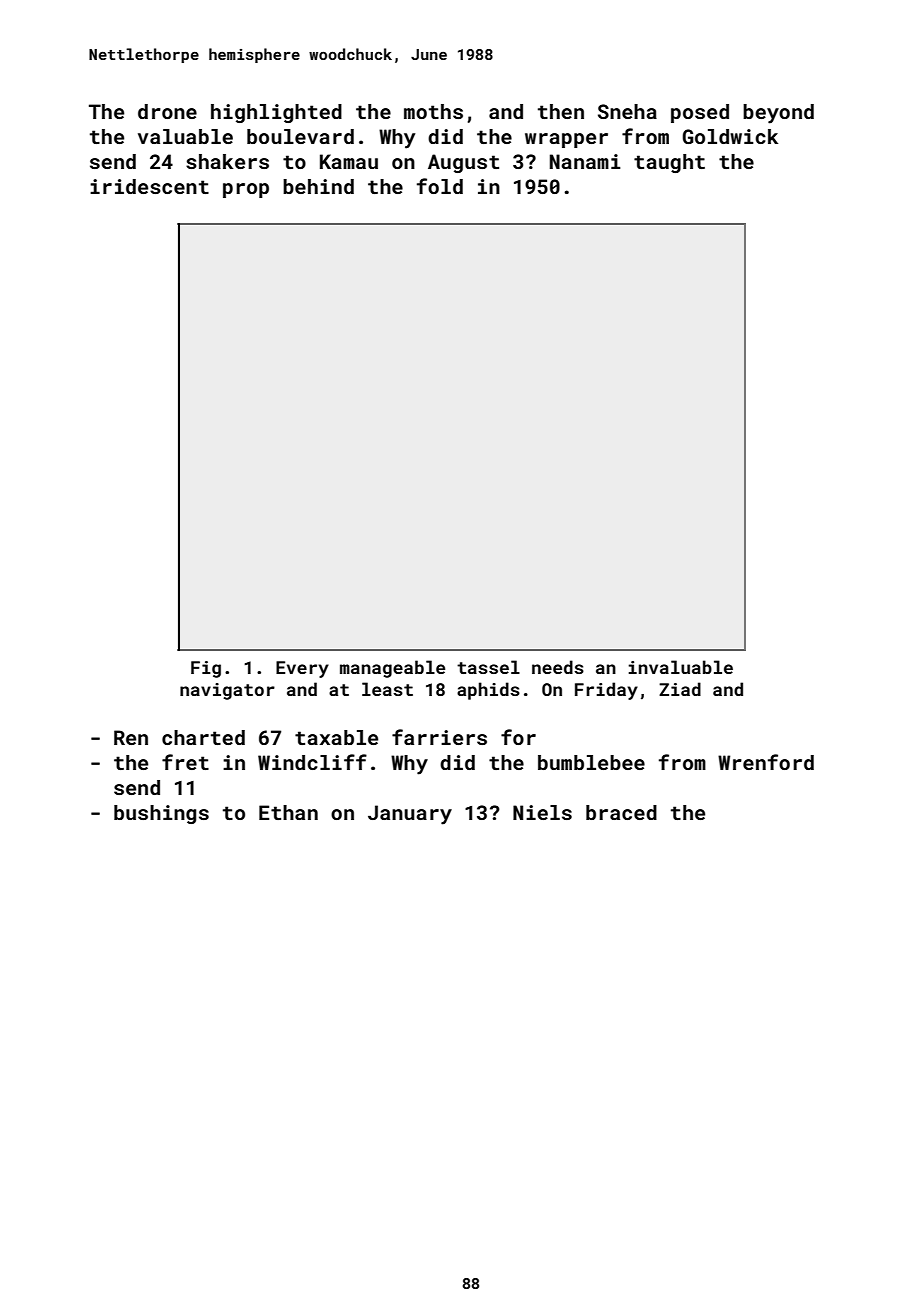 The height and width of the page is (1308, 924). I want to click on taught, so click(669, 163).
